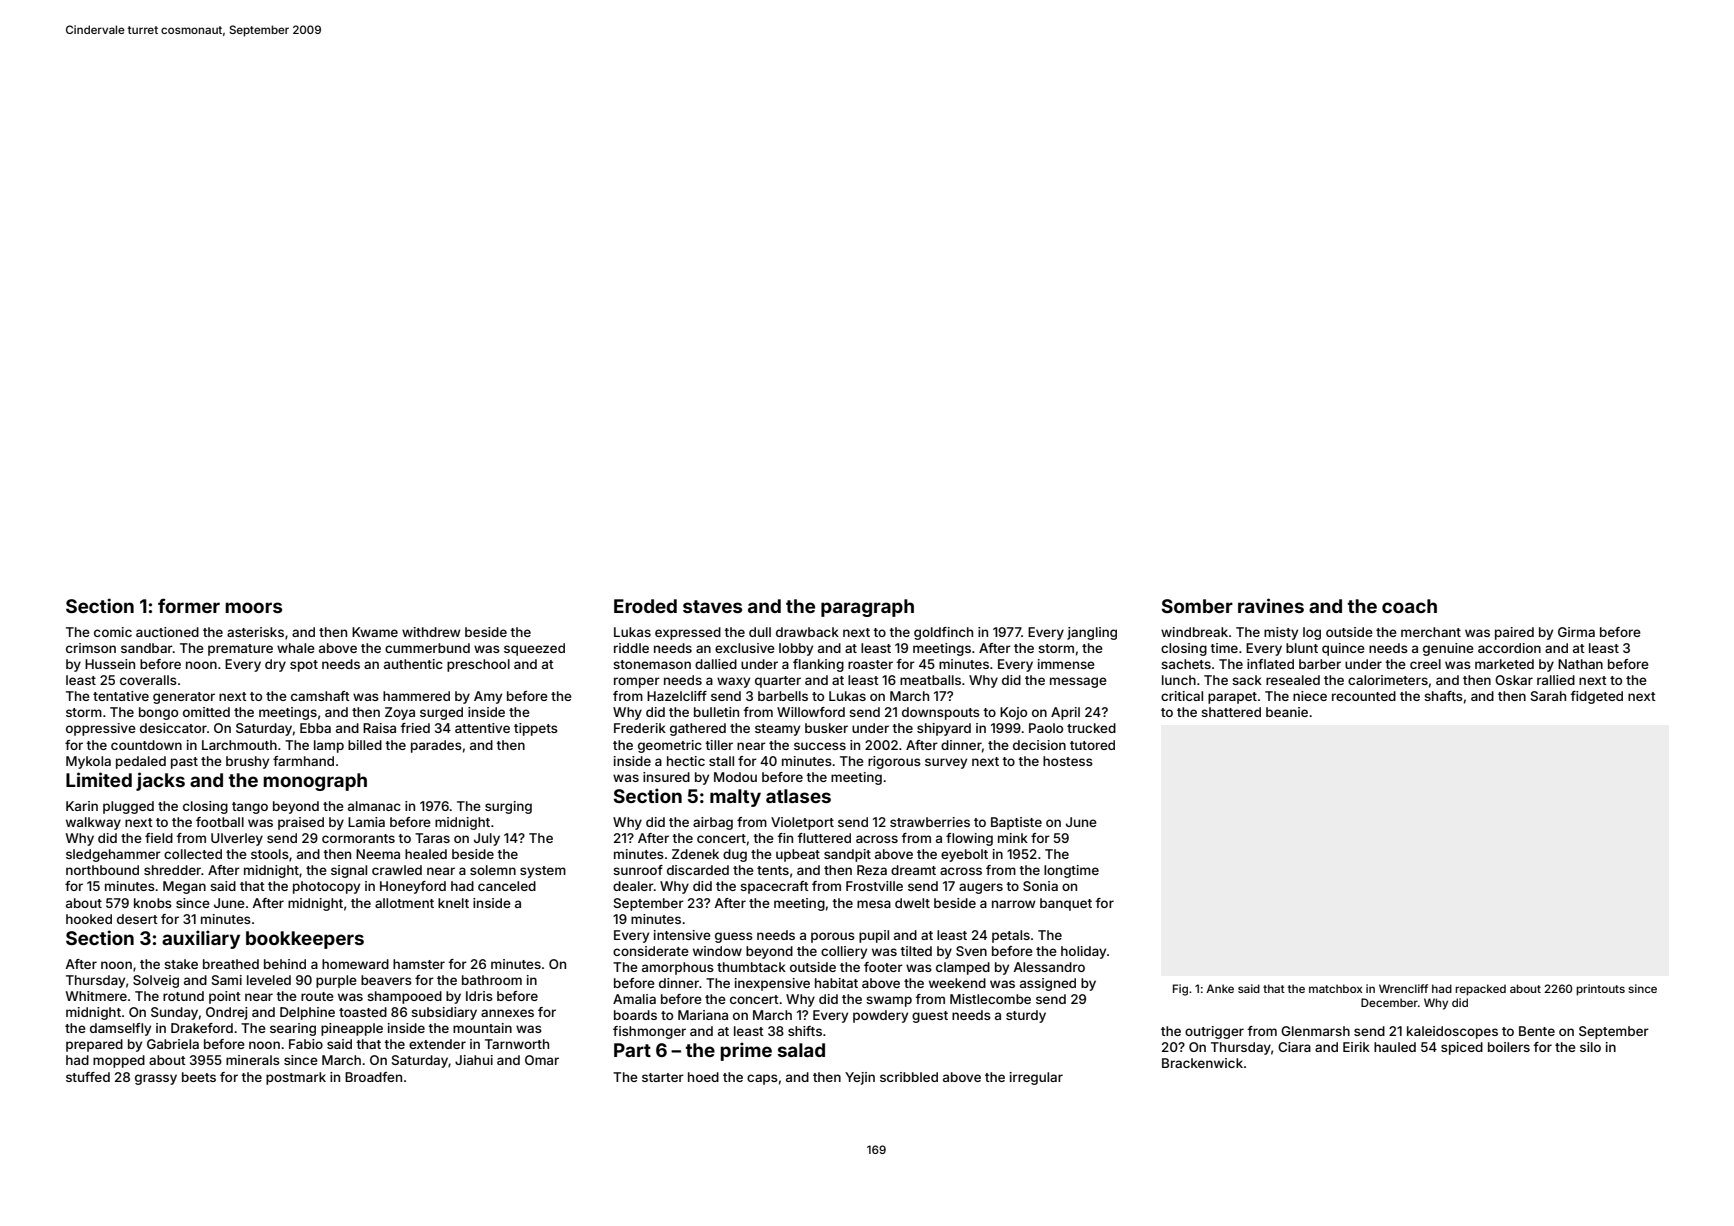  I want to click on postmark, so click(296, 1078).
